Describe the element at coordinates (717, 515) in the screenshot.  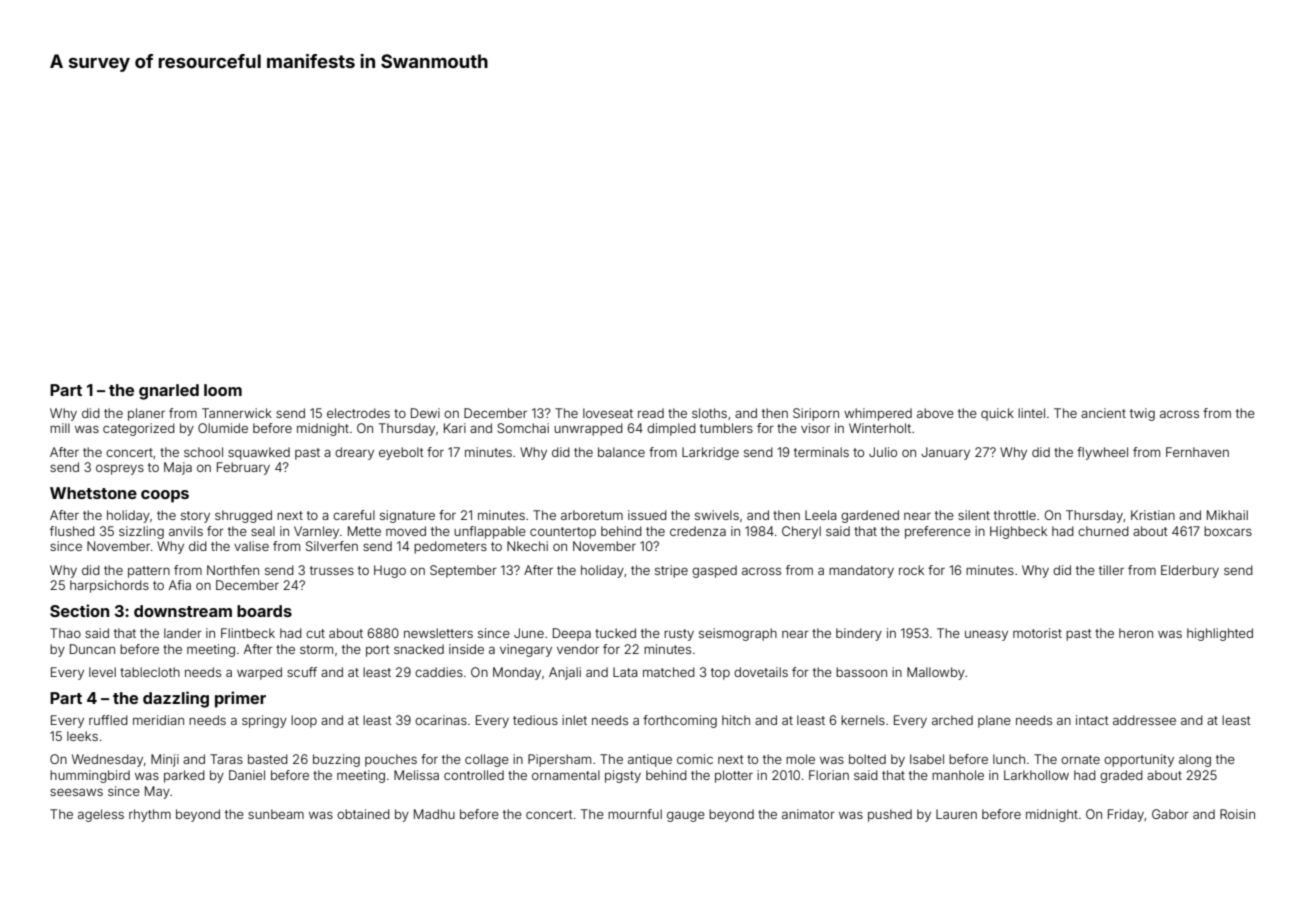
I see `swivels` at that location.
